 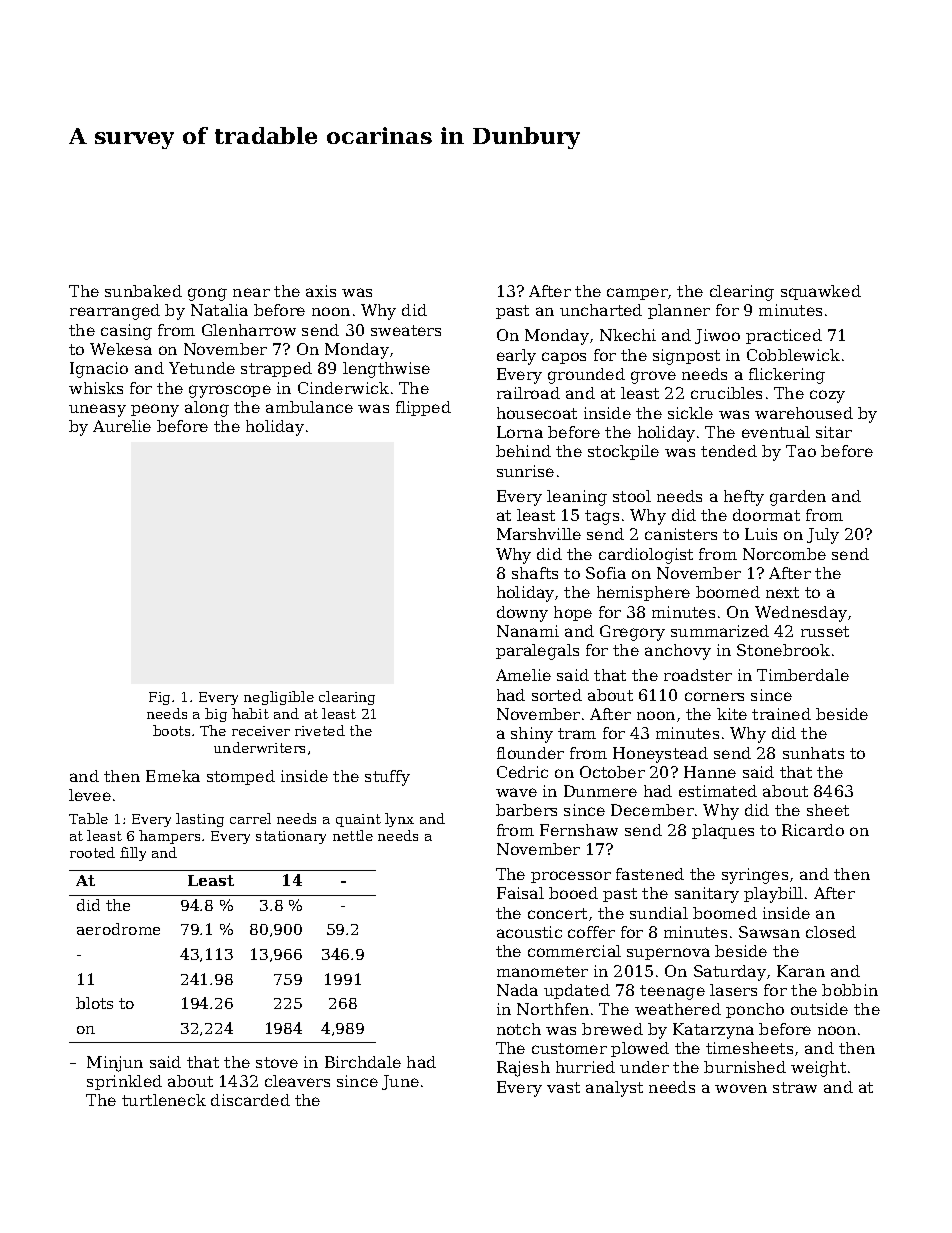 What do you see at coordinates (250, 1100) in the document?
I see `discarded` at bounding box center [250, 1100].
